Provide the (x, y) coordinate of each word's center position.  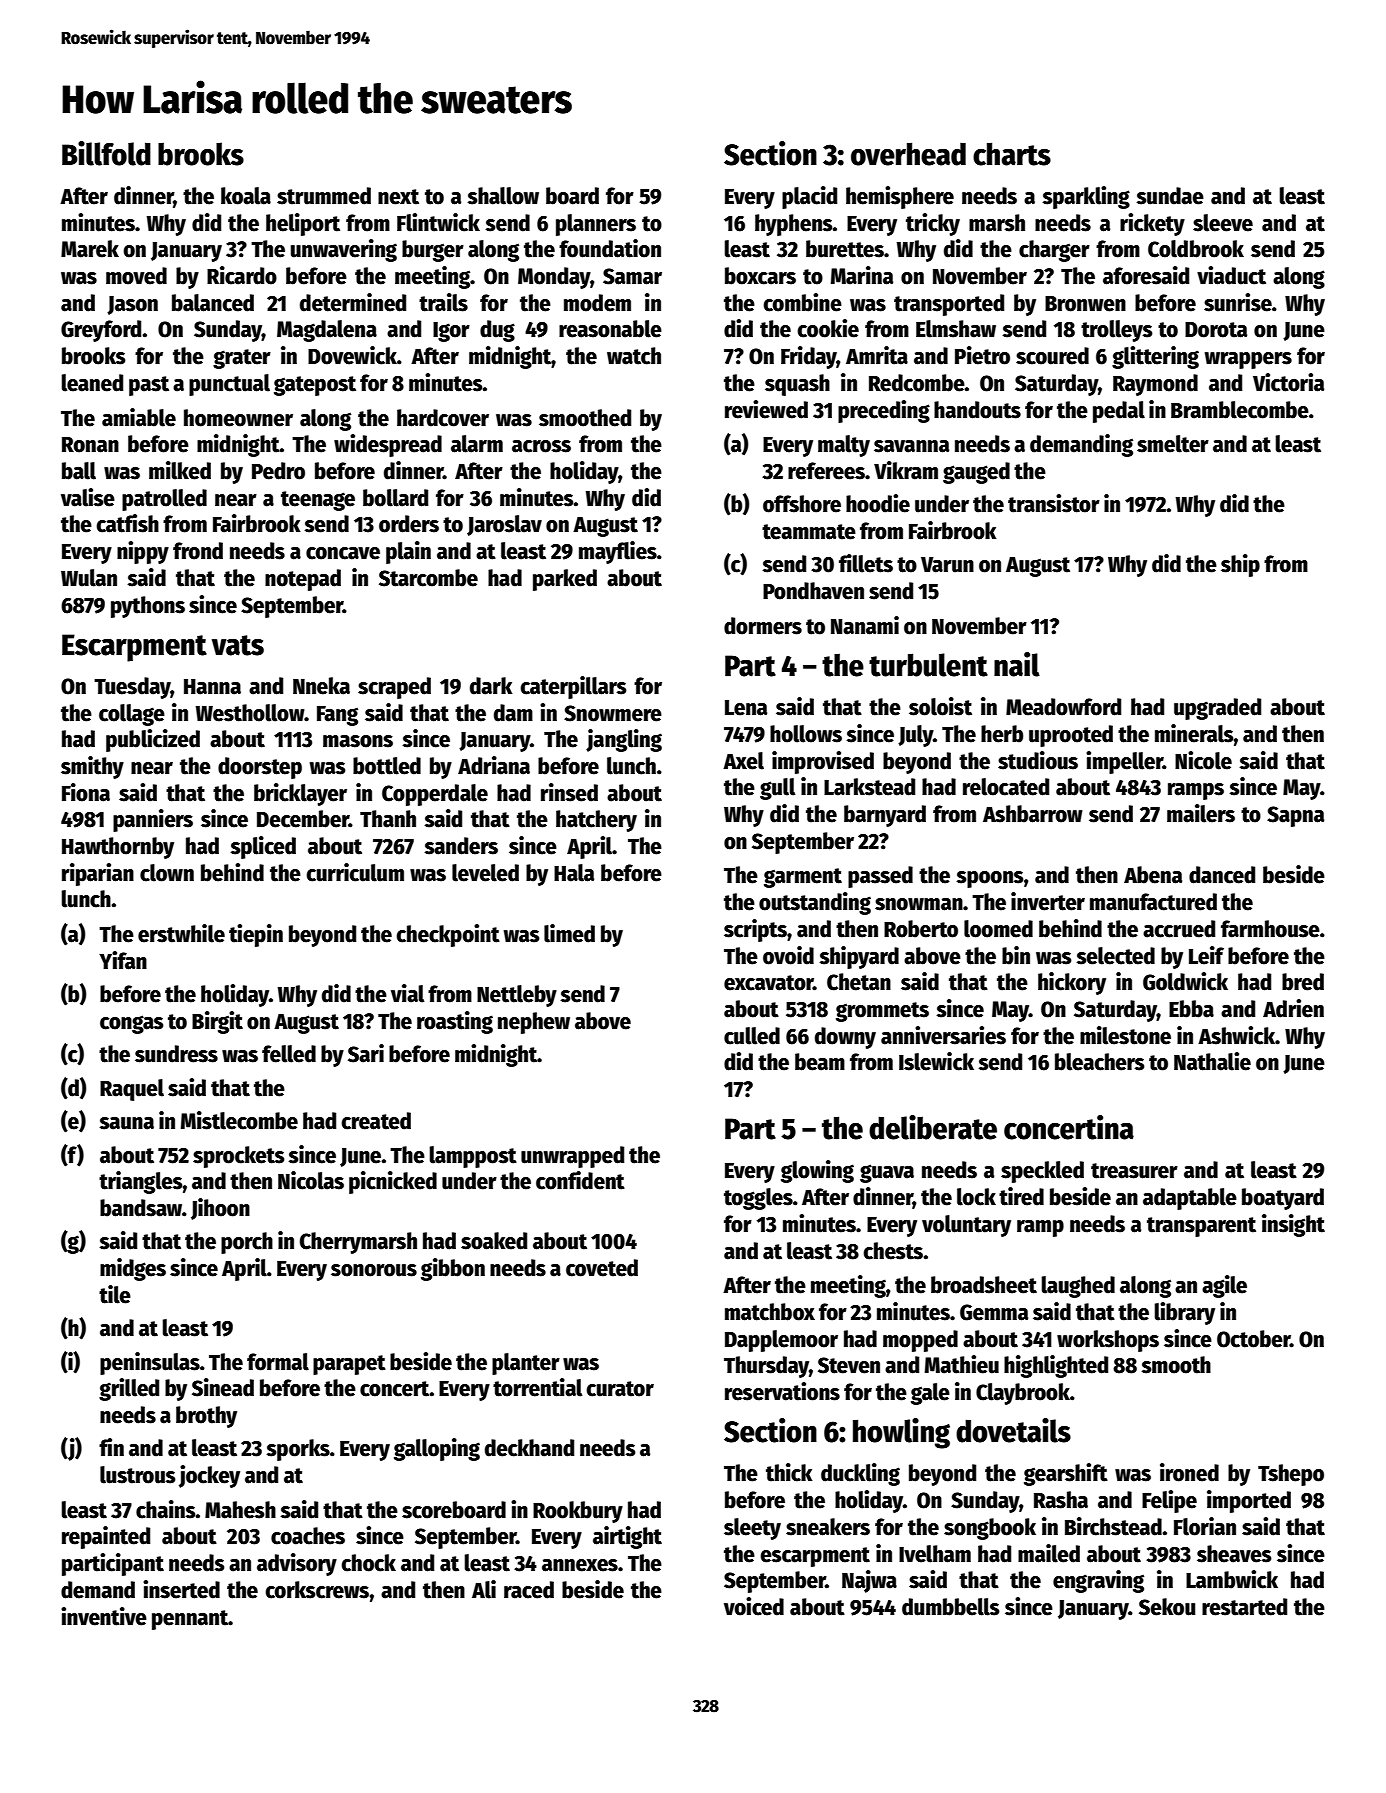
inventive (104, 1616)
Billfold (106, 153)
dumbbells (951, 1607)
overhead (908, 154)
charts (1012, 154)
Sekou (1167, 1607)
